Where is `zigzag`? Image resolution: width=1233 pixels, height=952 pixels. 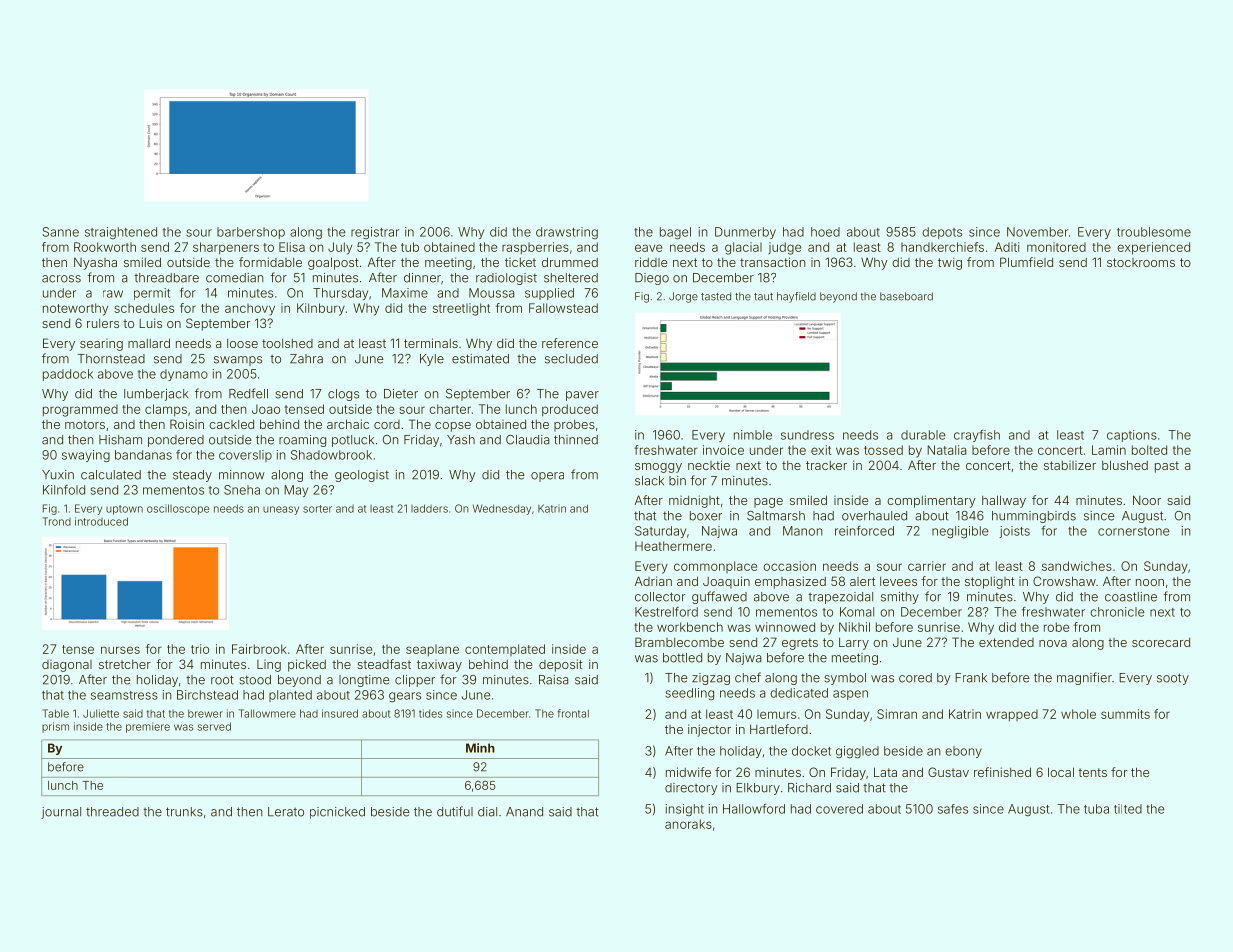
zigzag is located at coordinates (711, 679).
